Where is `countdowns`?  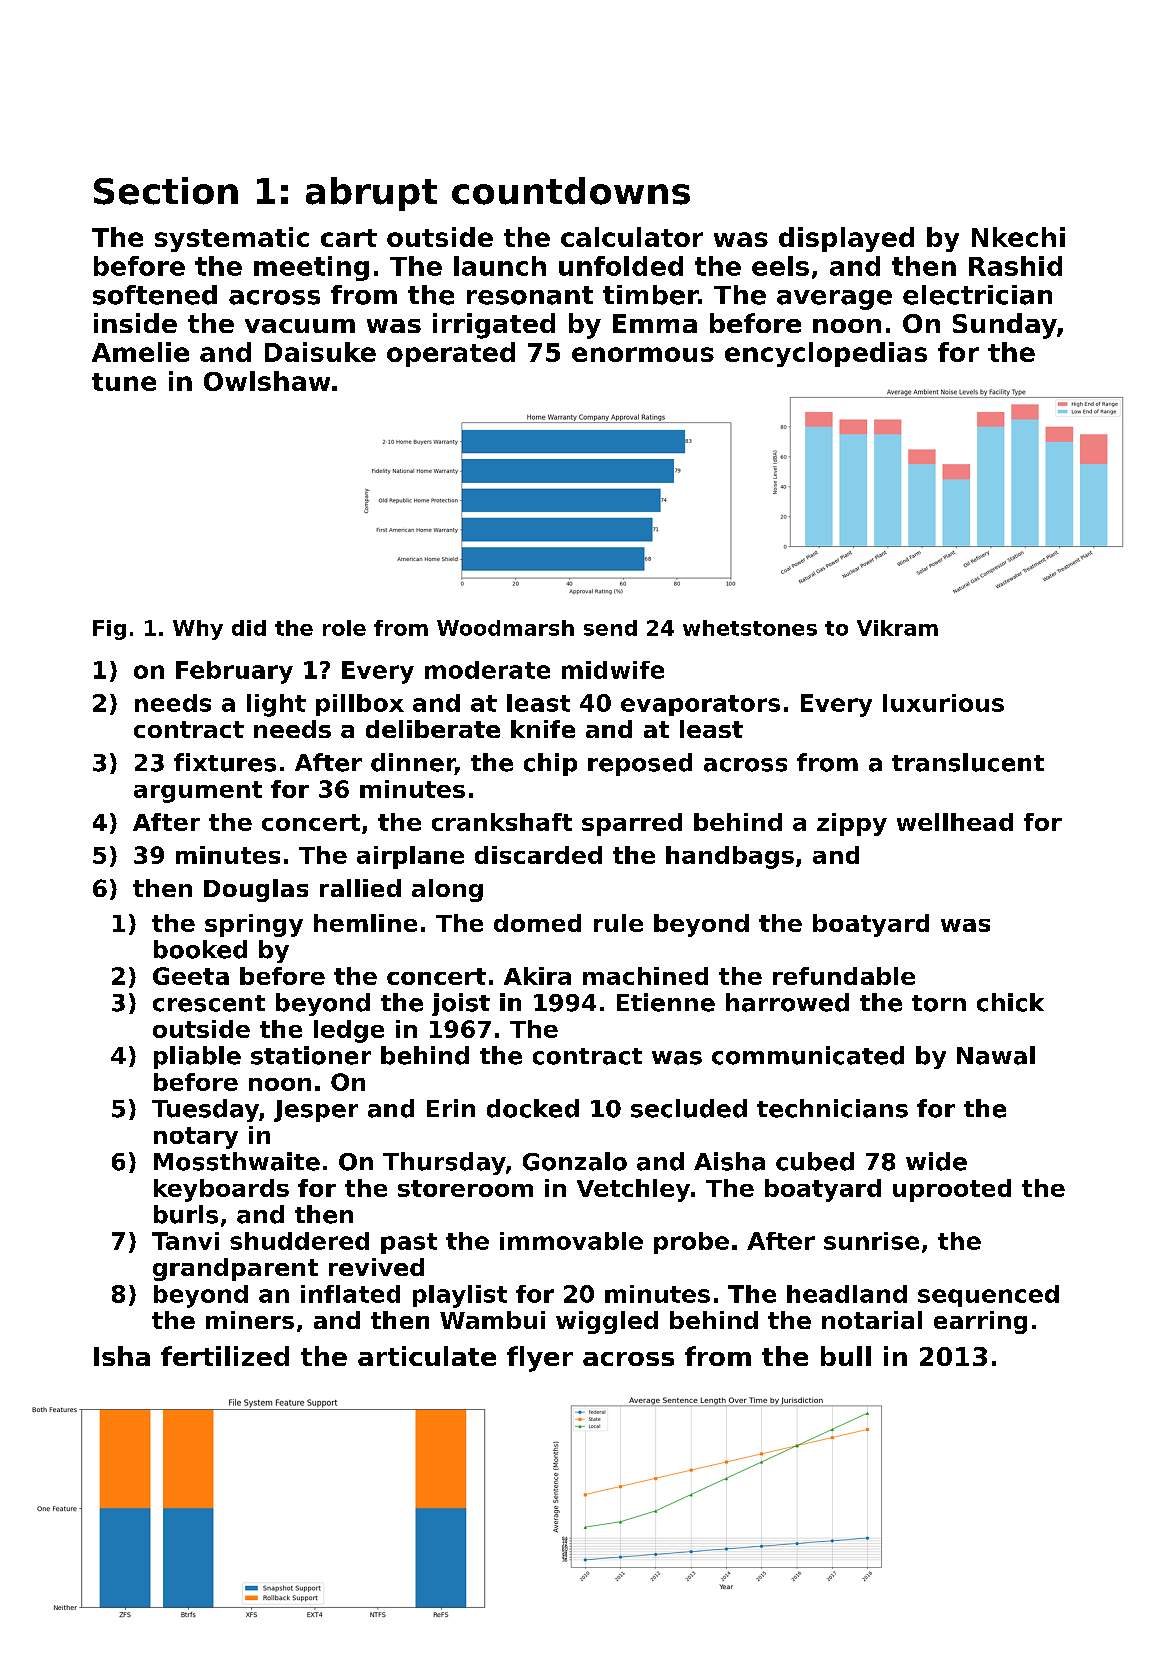
countdowns is located at coordinates (571, 191).
